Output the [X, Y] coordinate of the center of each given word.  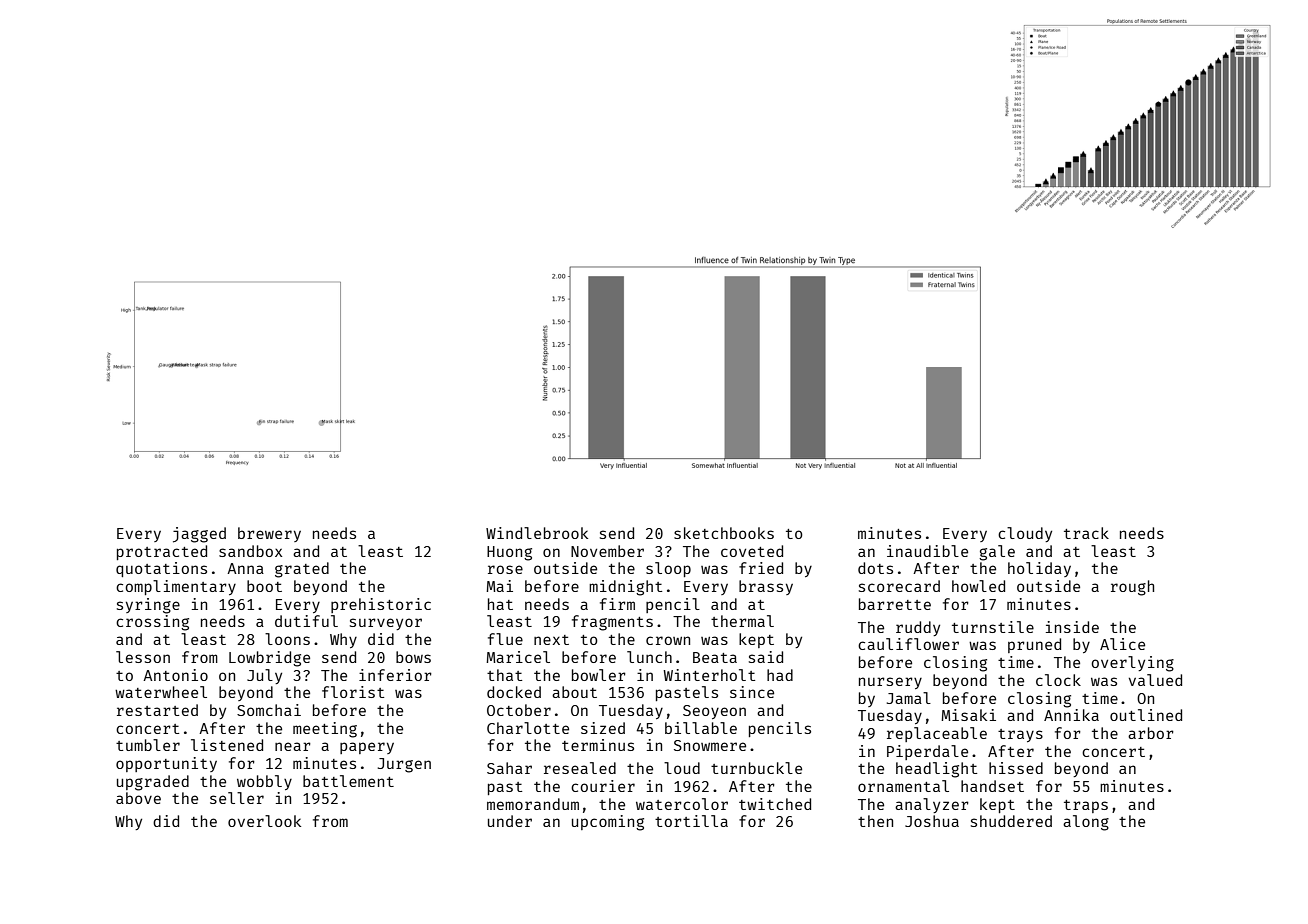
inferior [395, 675]
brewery [269, 534]
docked [514, 692]
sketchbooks [724, 533]
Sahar [509, 768]
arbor [1151, 733]
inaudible [927, 551]
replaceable [937, 734]
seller [237, 798]
